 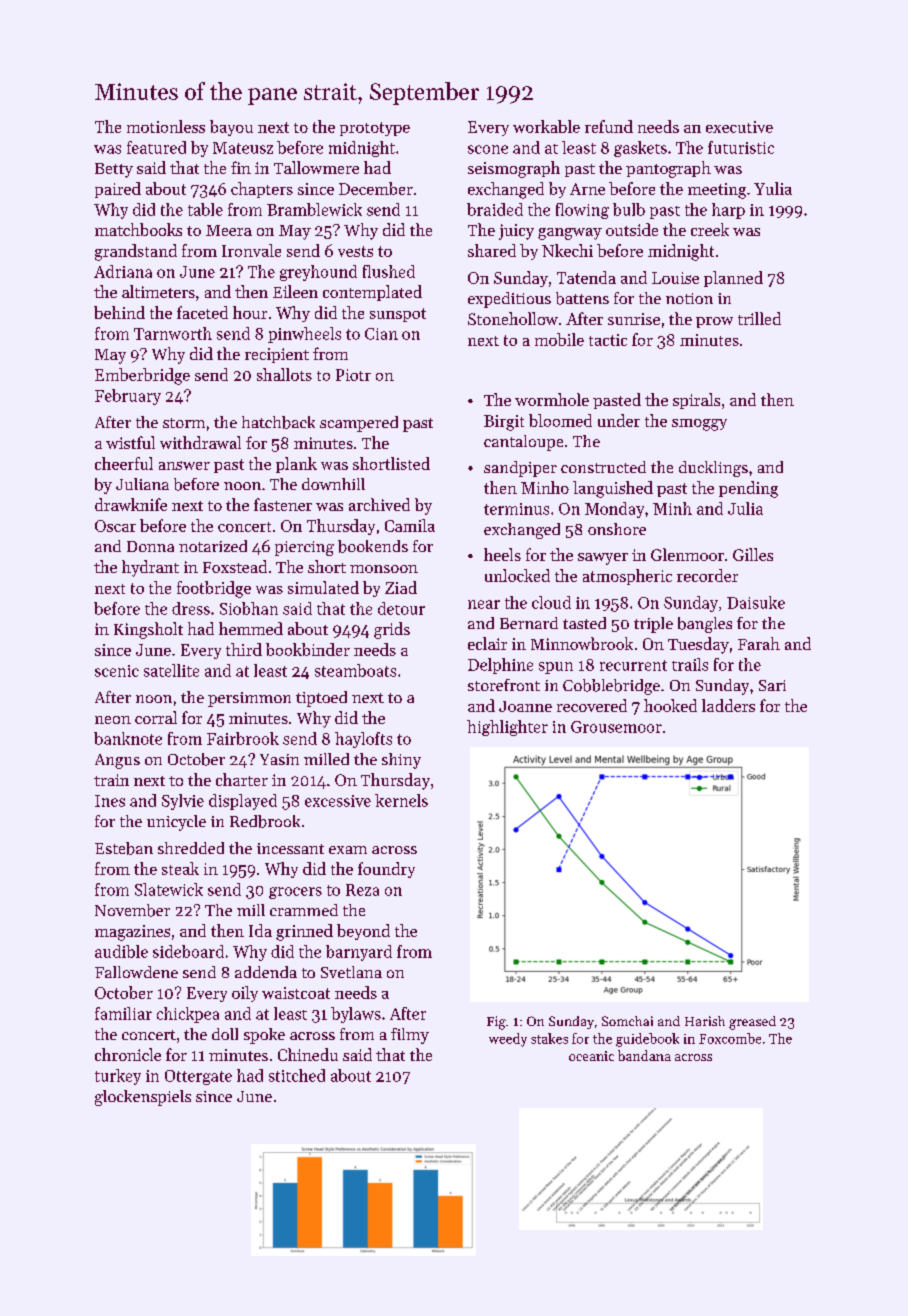 What do you see at coordinates (609, 126) in the screenshot?
I see `refund` at bounding box center [609, 126].
